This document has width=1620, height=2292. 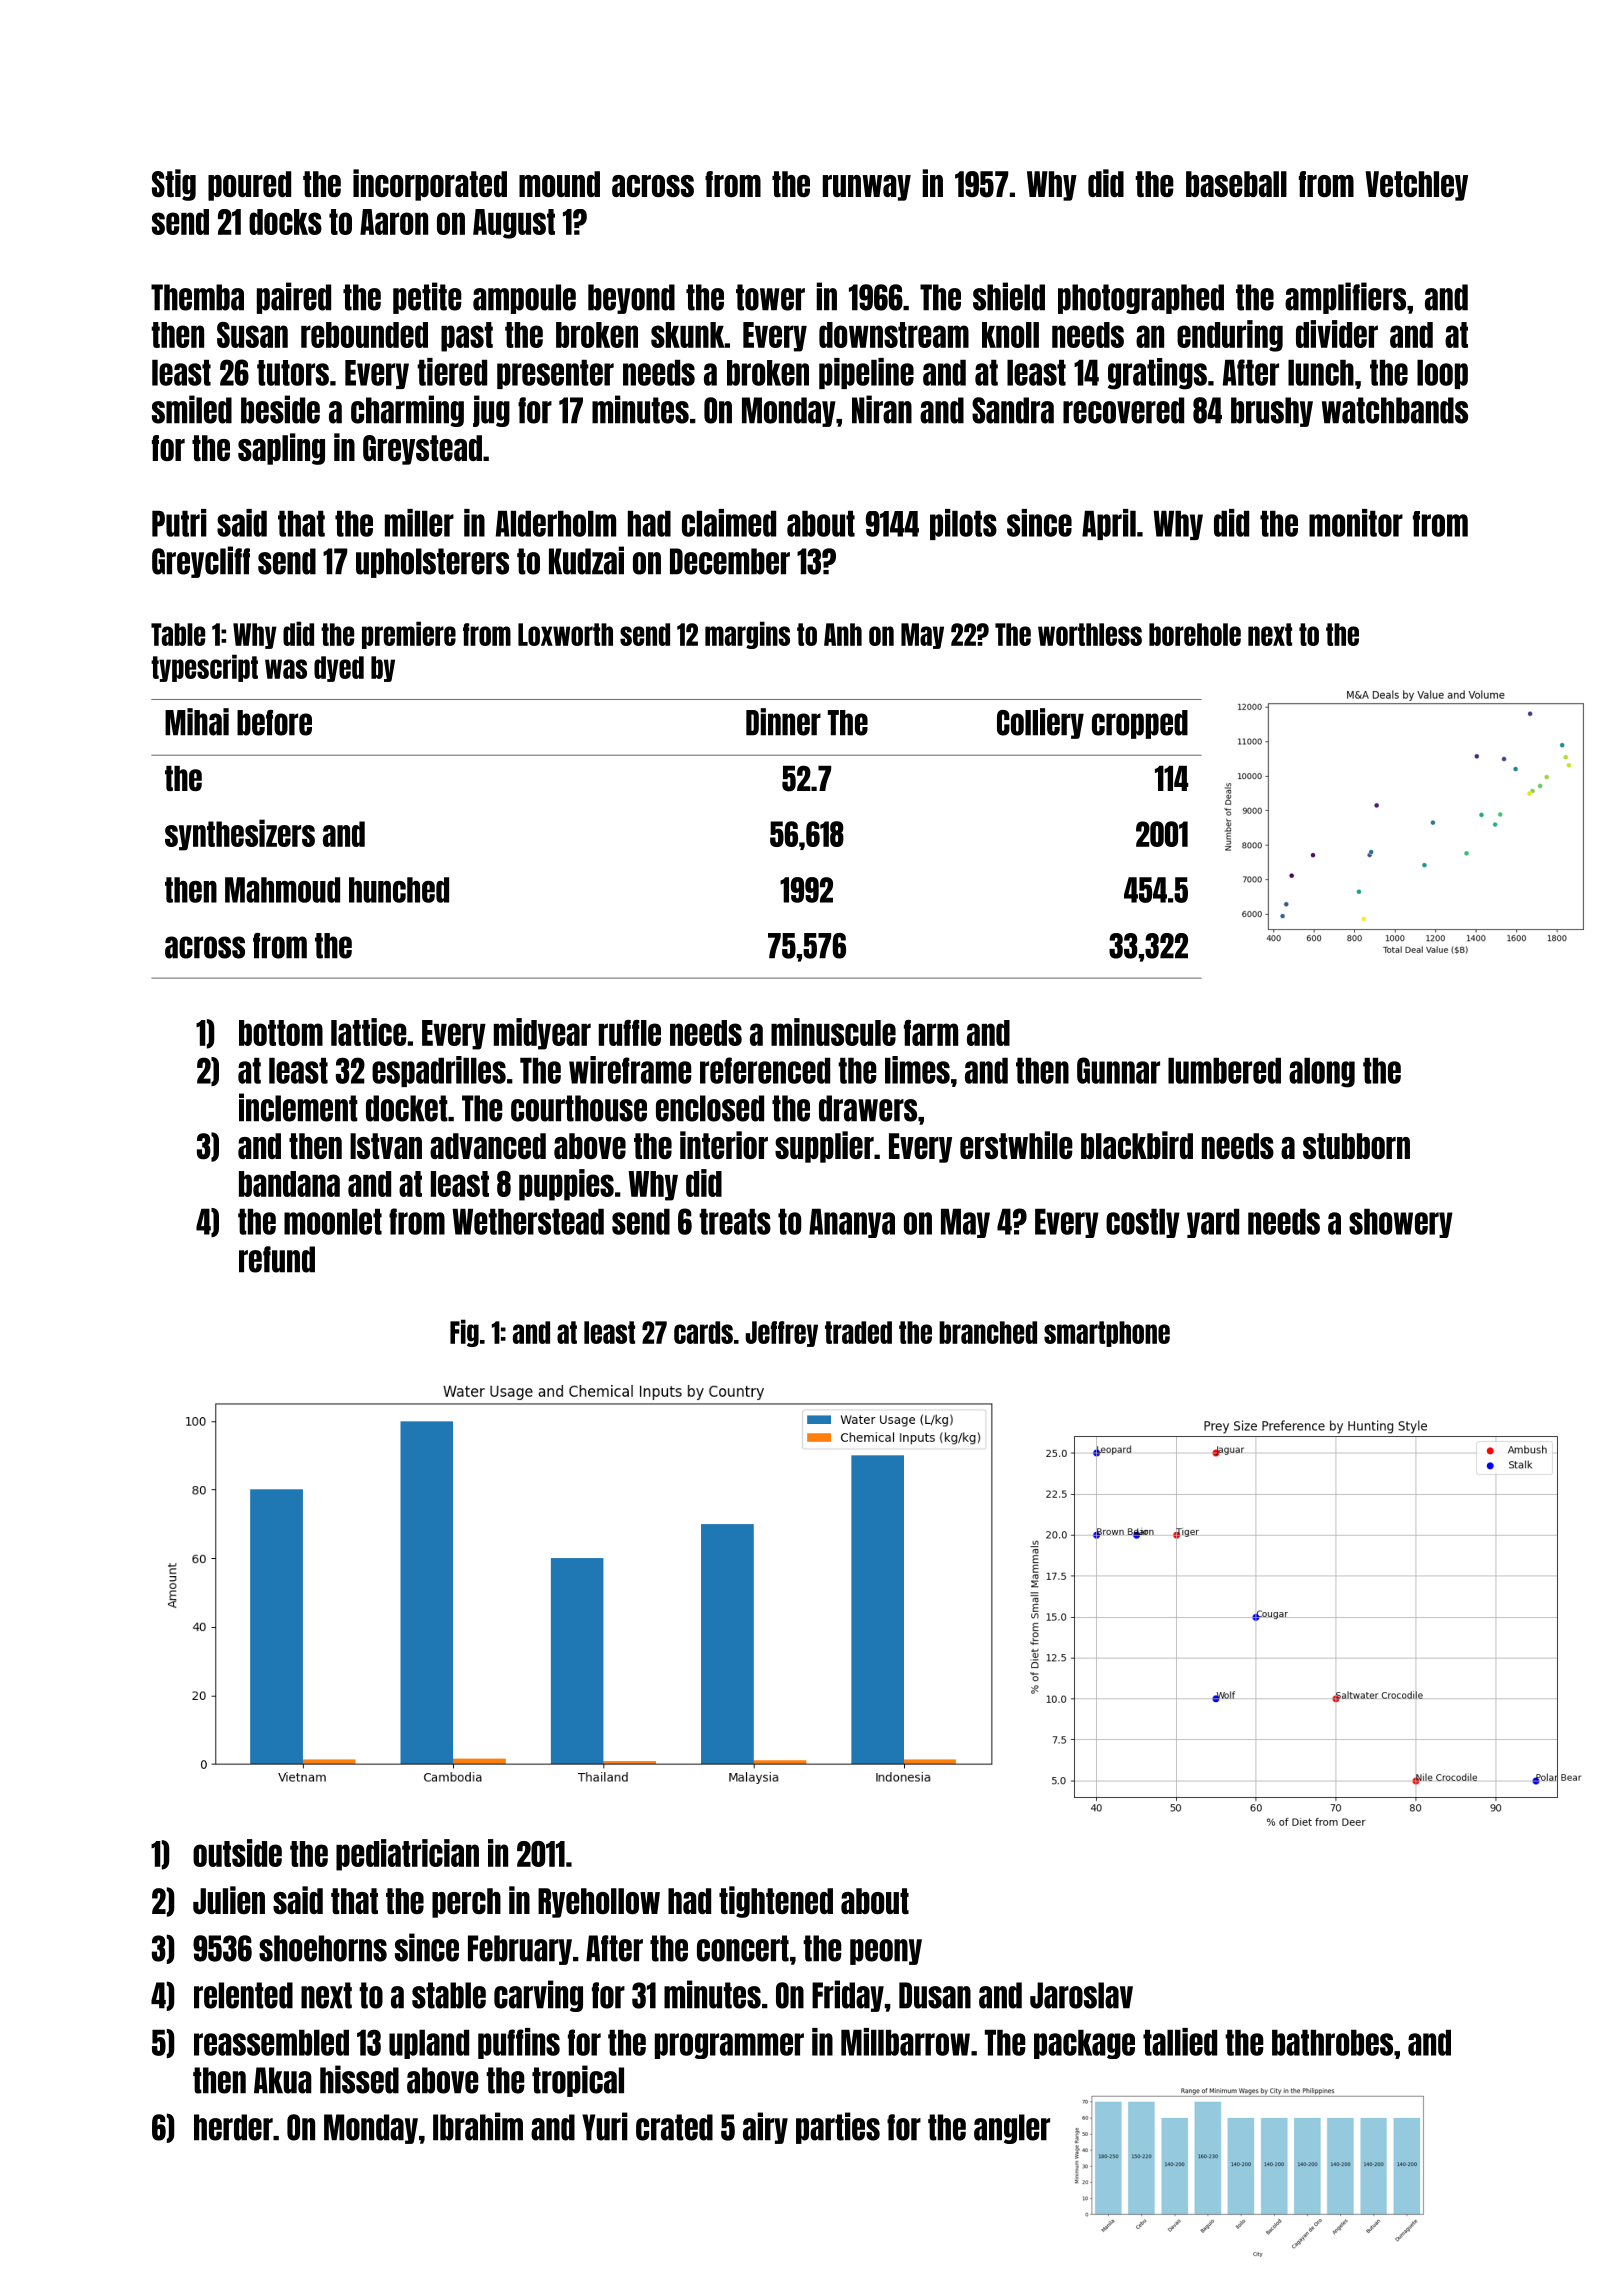 What do you see at coordinates (281, 1033) in the document?
I see `bottom` at bounding box center [281, 1033].
